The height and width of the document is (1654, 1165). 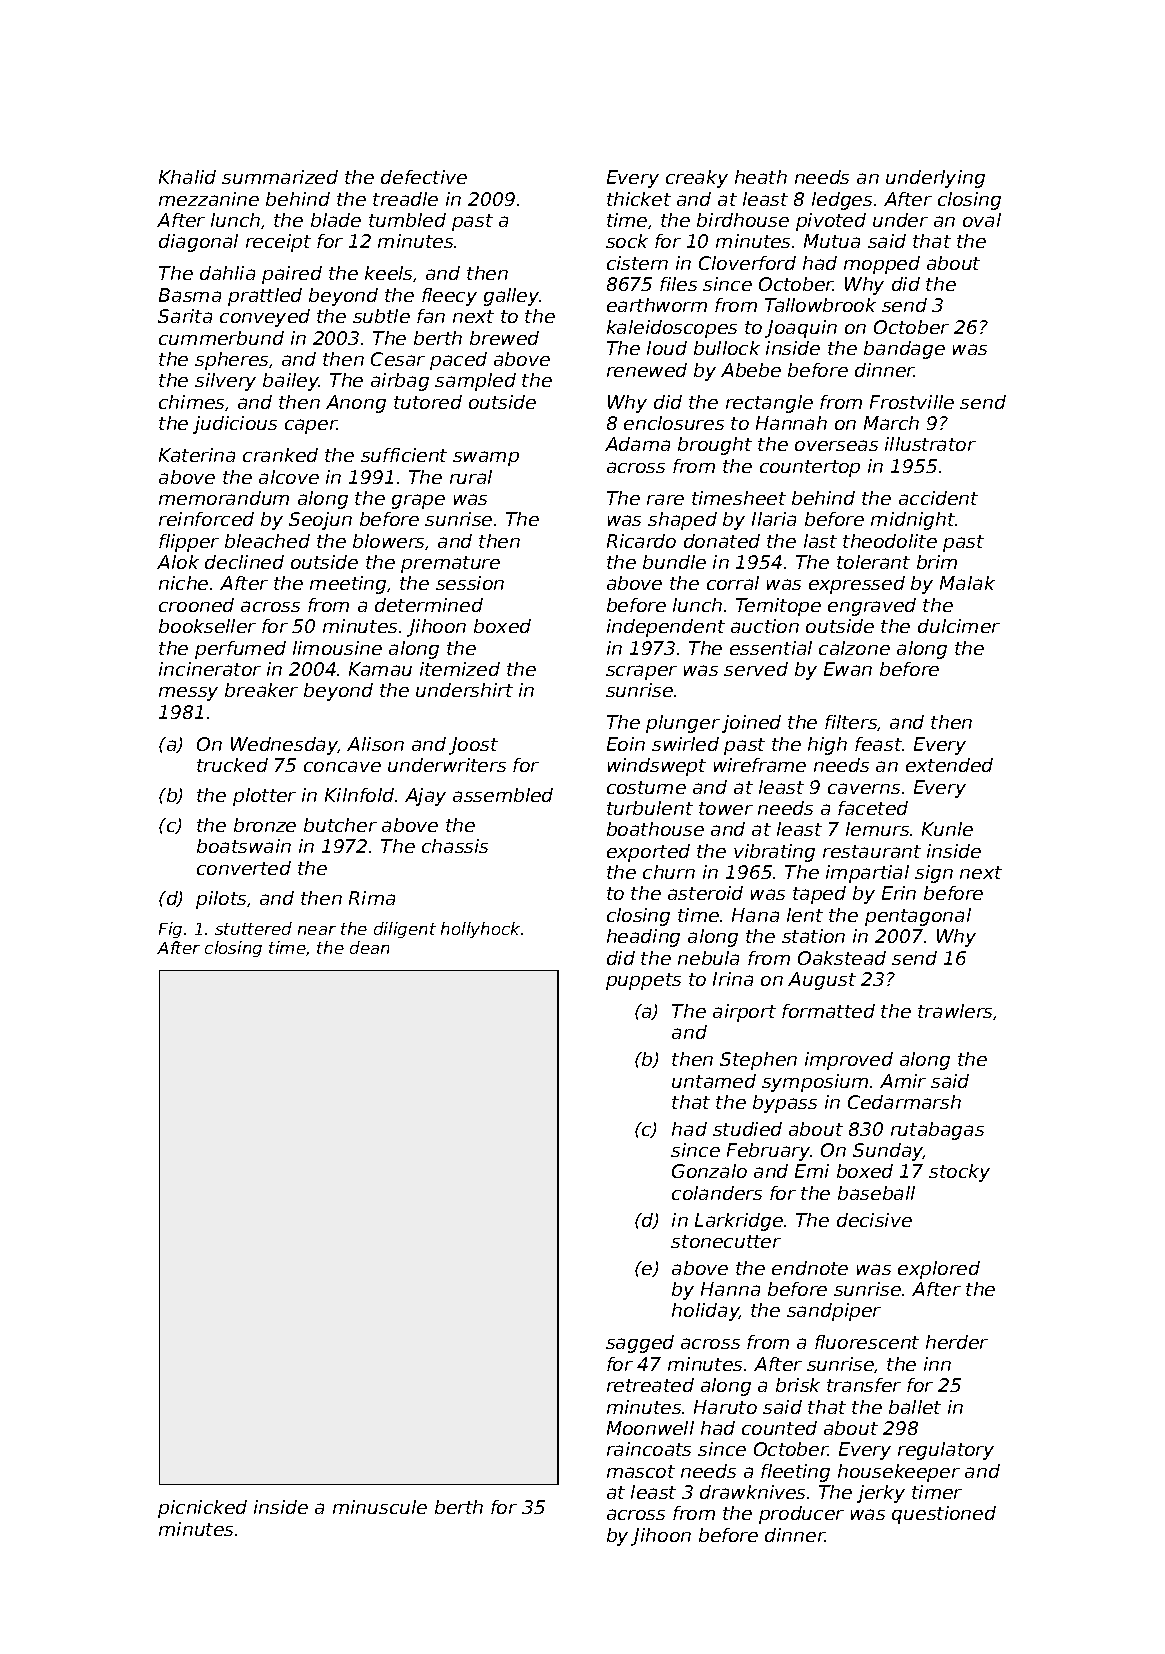 I want to click on rectangle, so click(x=769, y=404).
